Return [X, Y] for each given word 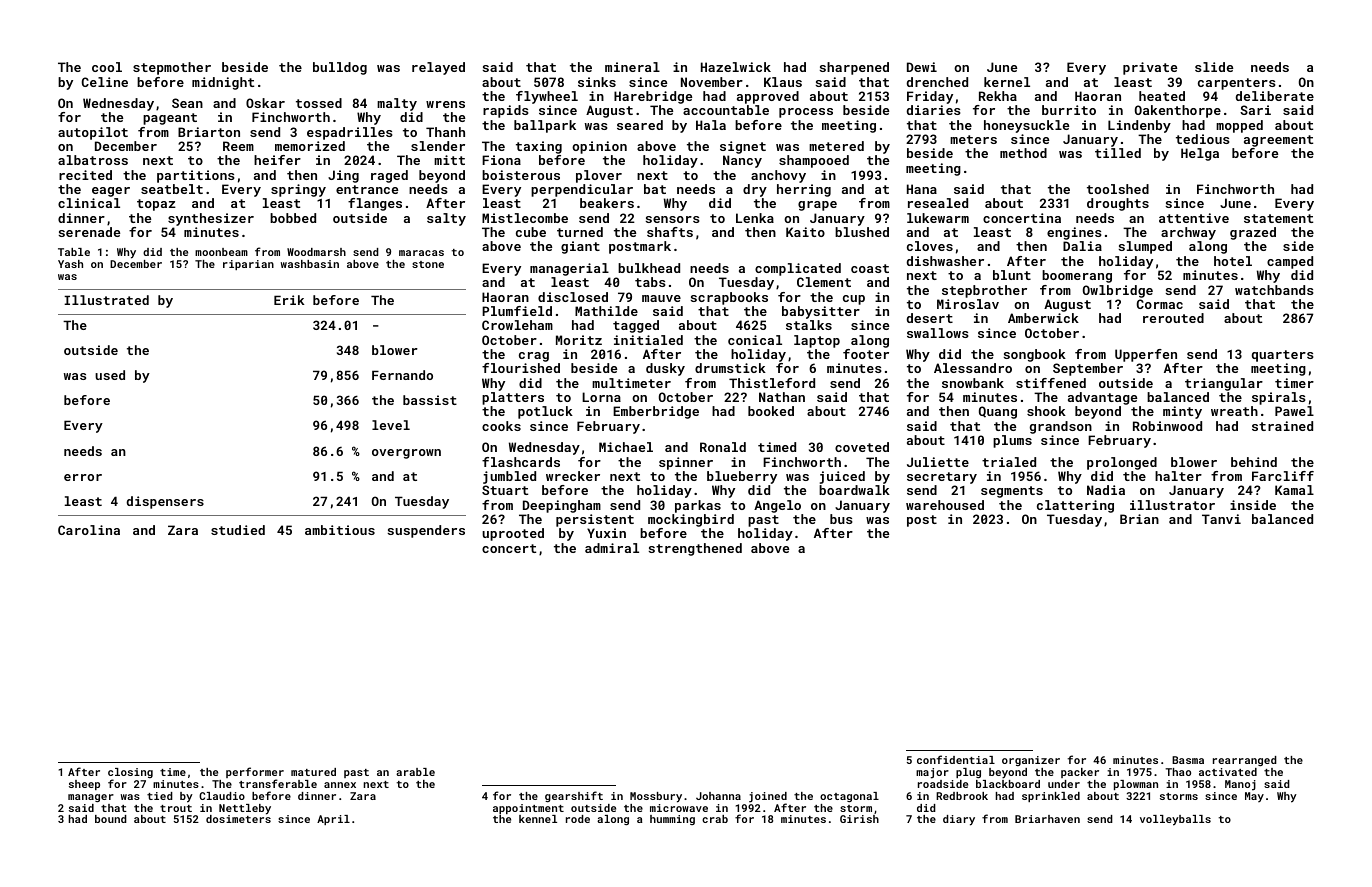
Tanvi [1221, 519]
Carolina [89, 530]
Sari [1255, 110]
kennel [538, 819]
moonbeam [221, 252]
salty [446, 219]
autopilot [93, 133]
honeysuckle [1026, 126]
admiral [612, 548]
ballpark [545, 126]
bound [111, 819]
